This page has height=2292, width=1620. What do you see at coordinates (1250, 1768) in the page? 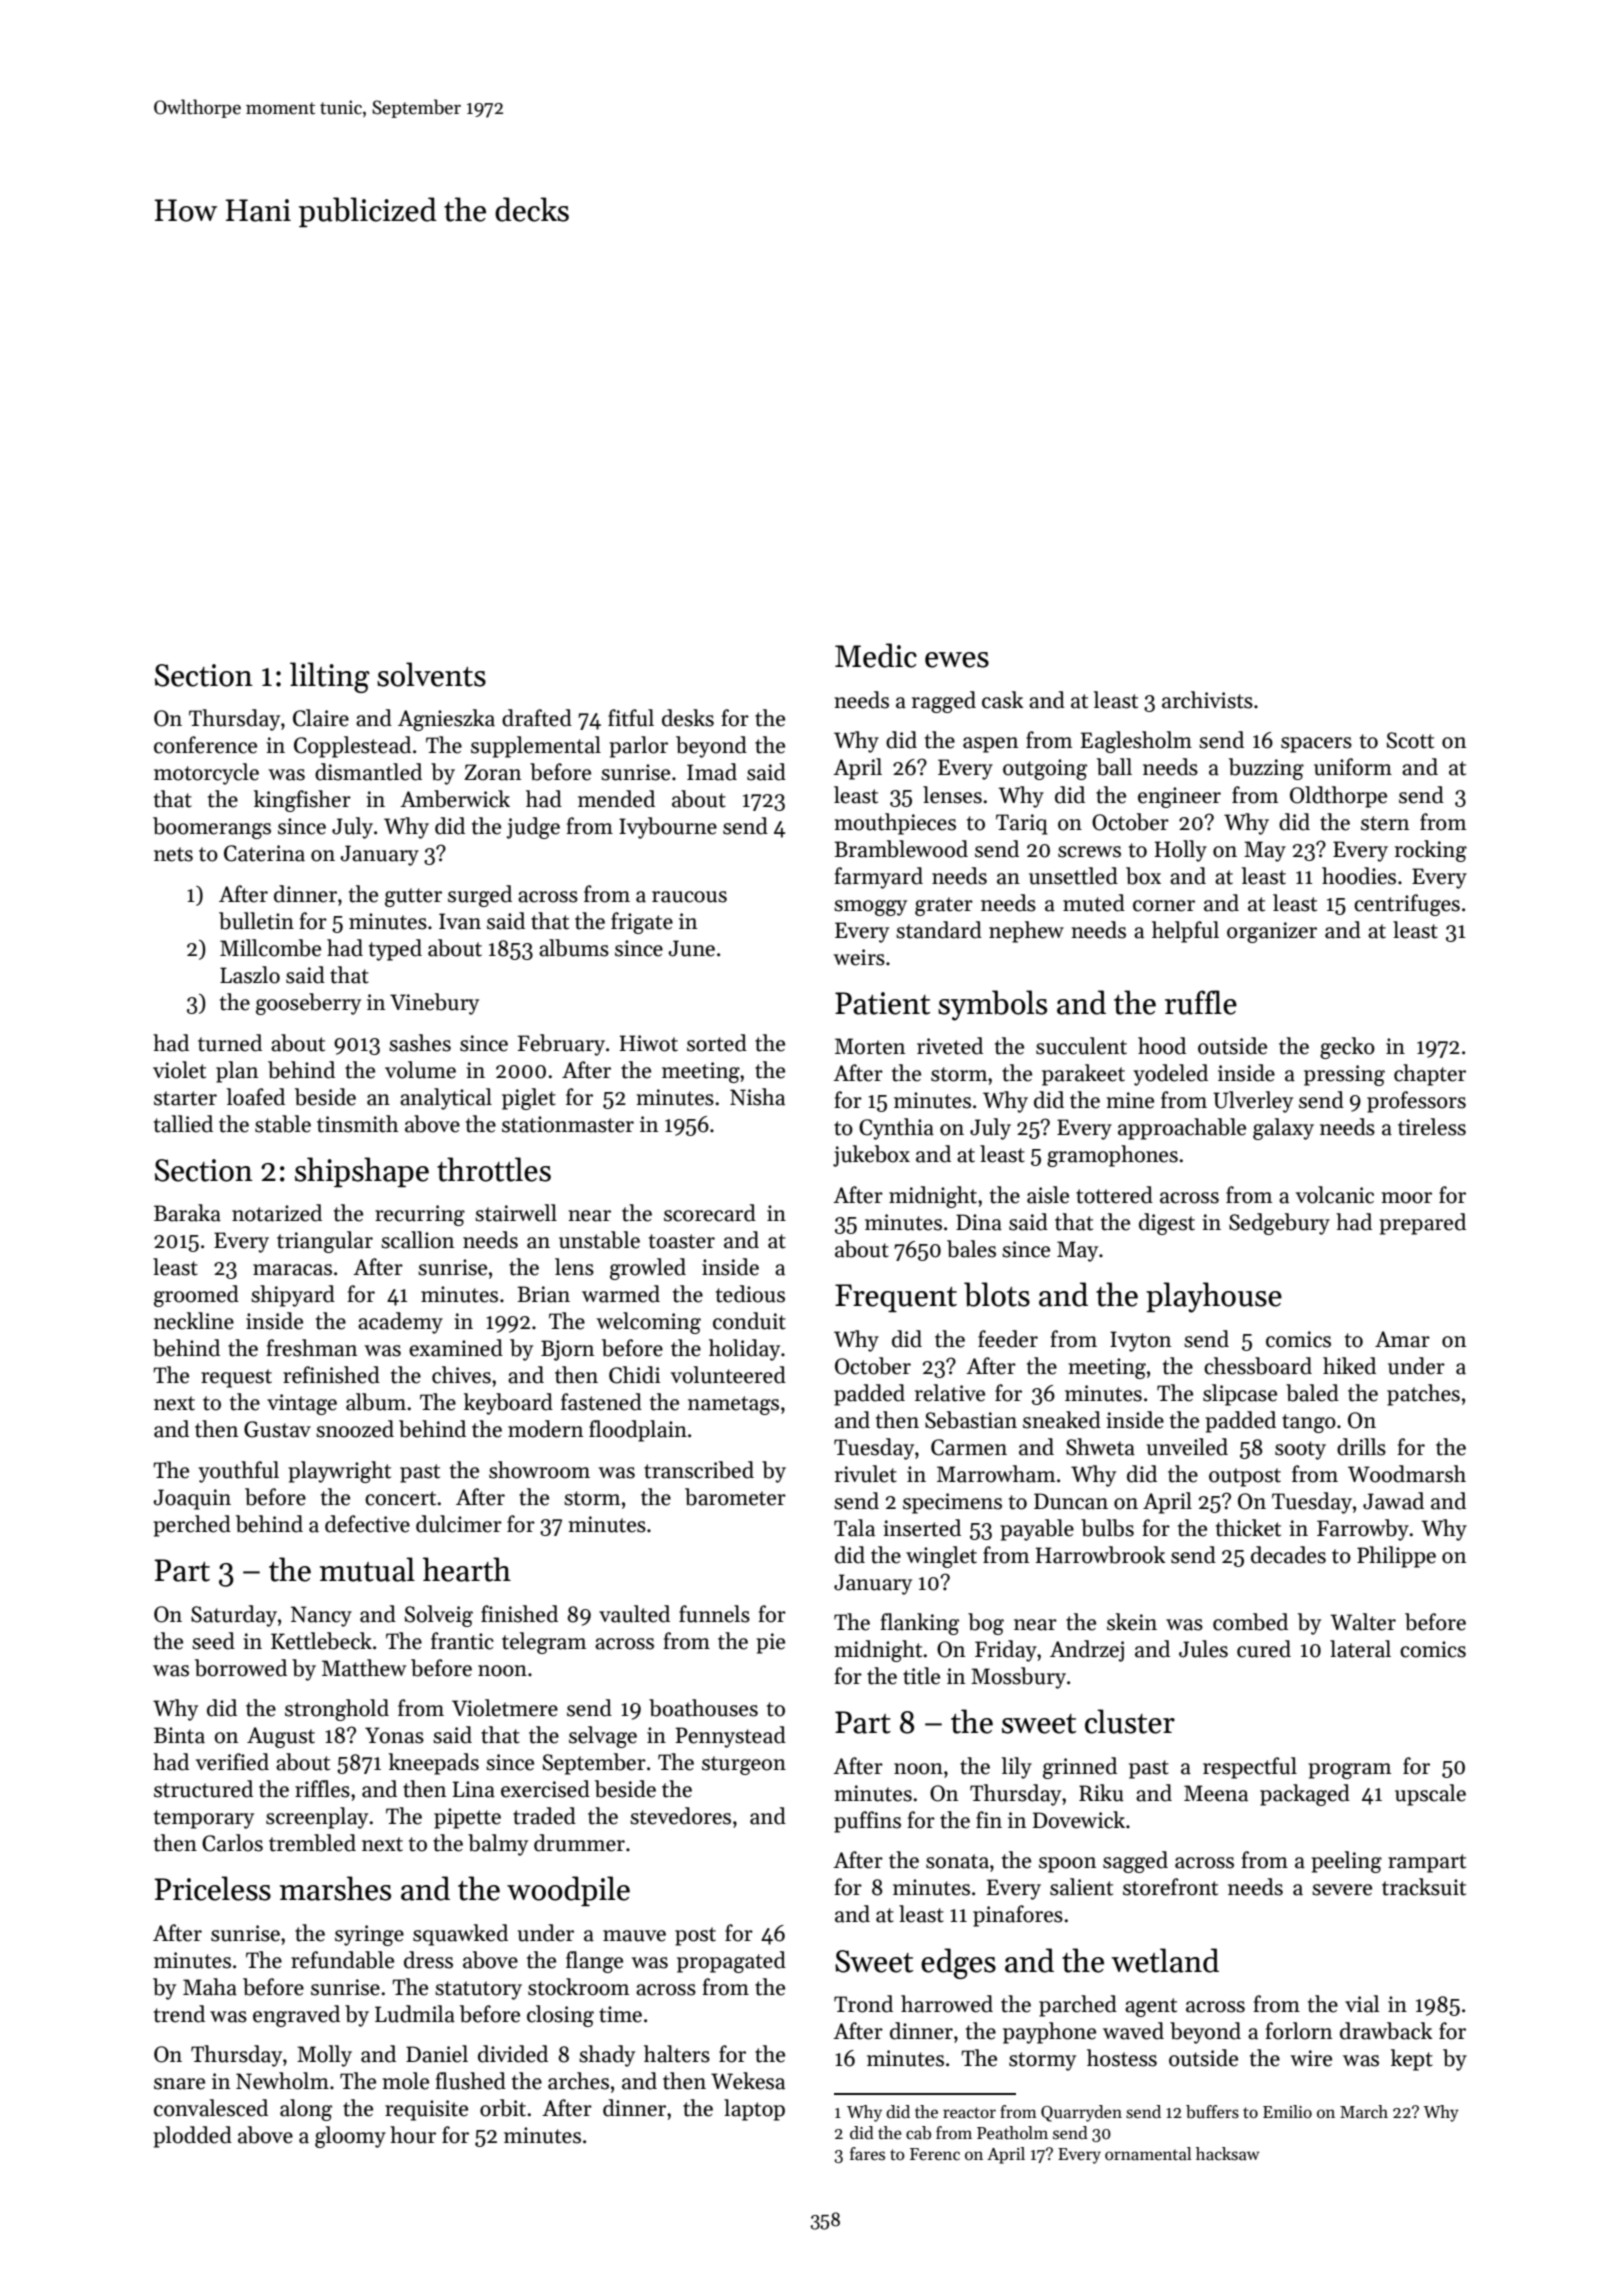
I see `respectful` at bounding box center [1250, 1768].
